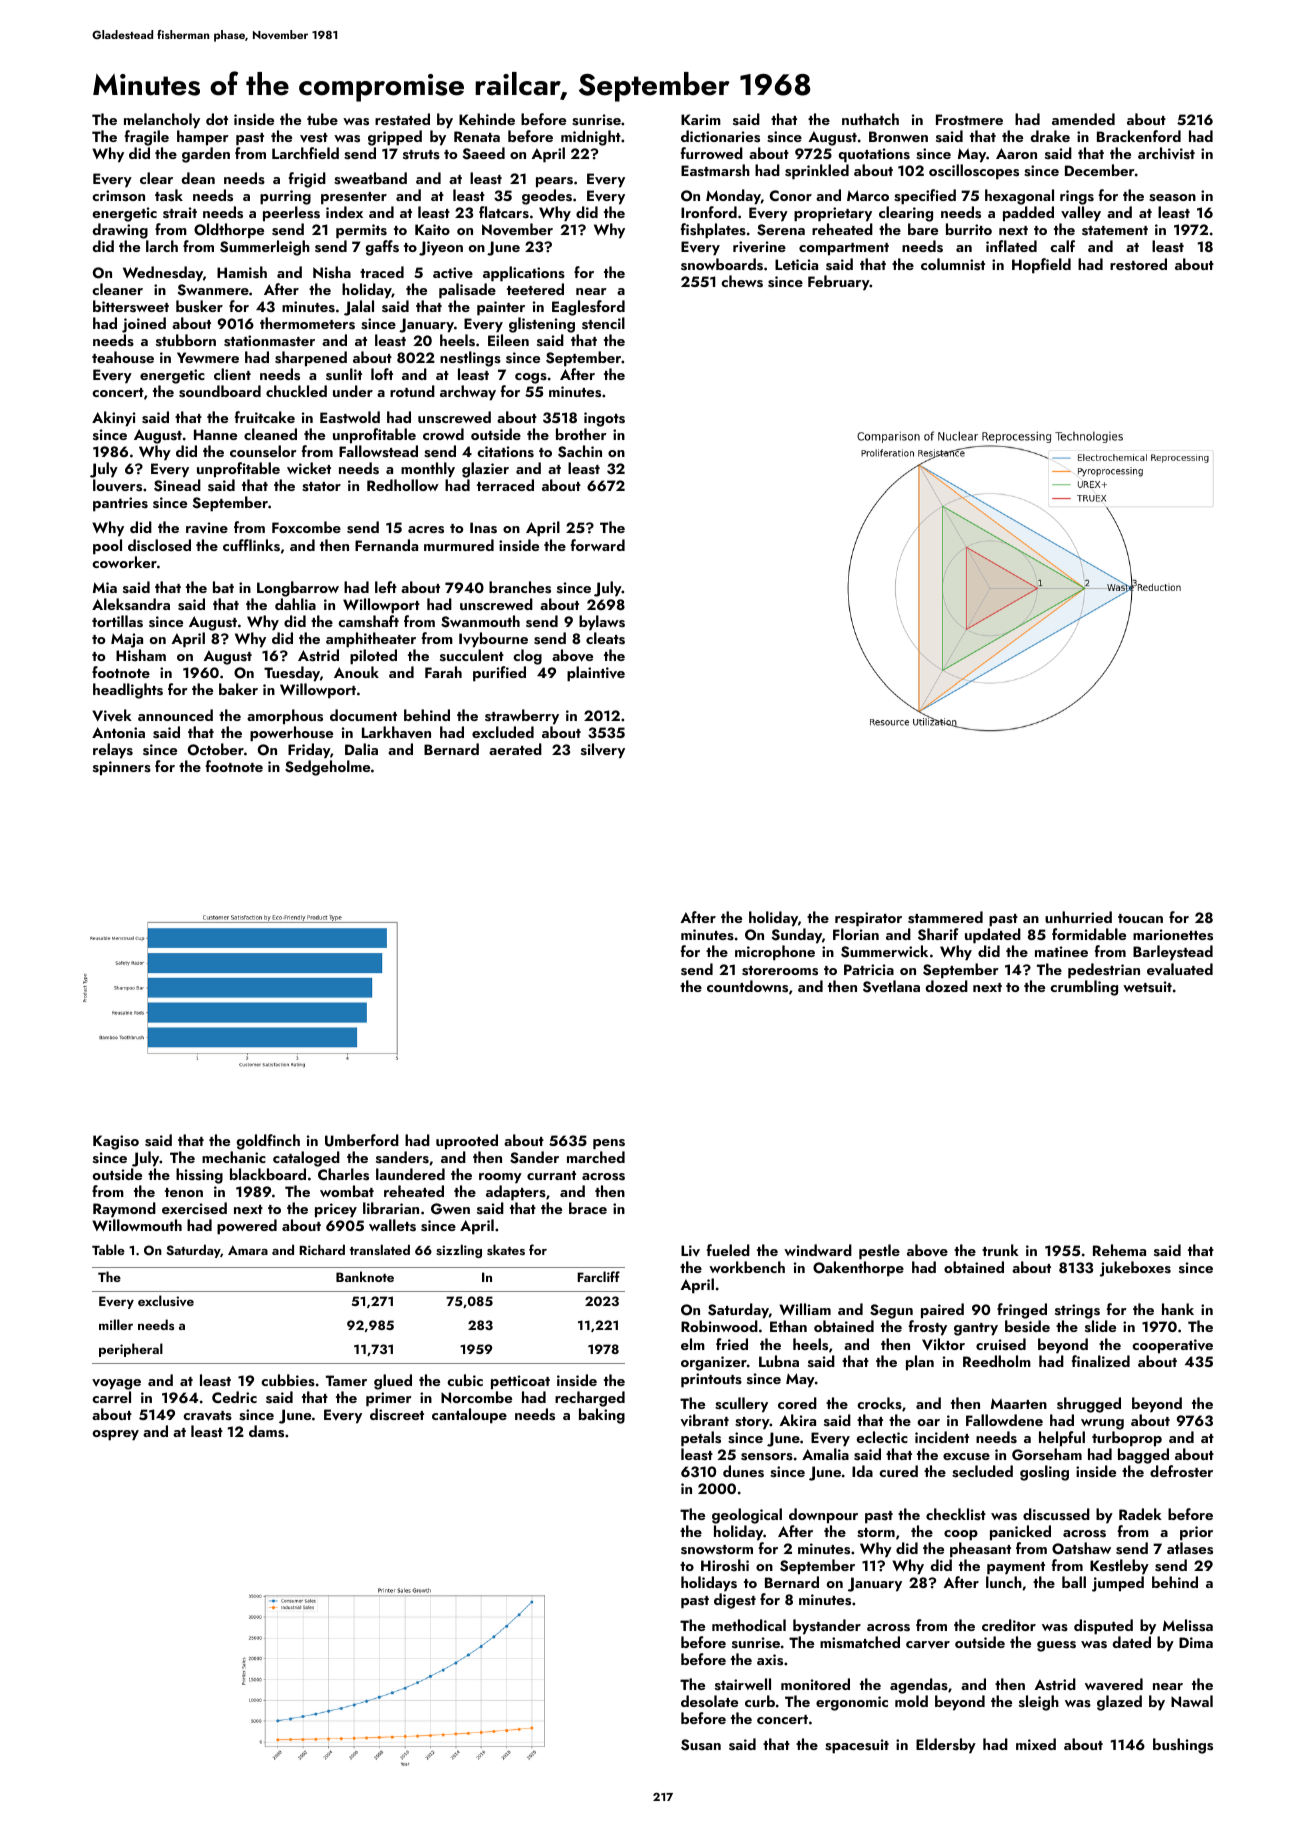 The width and height of the screenshot is (1306, 1847). Describe the element at coordinates (268, 1142) in the screenshot. I see `goldfinch` at that location.
